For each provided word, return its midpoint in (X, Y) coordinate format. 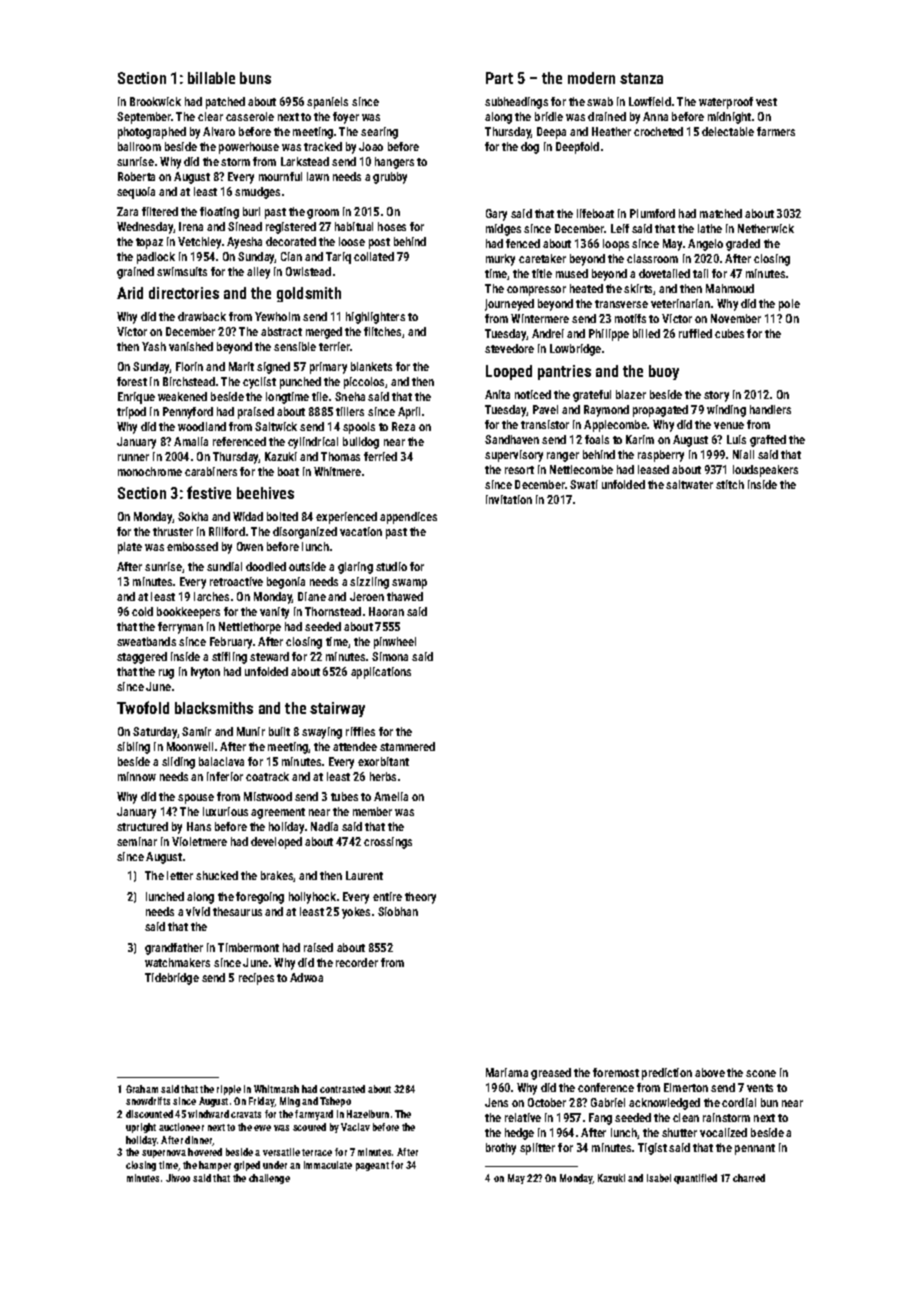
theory (420, 898)
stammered (407, 746)
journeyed (509, 305)
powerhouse (249, 148)
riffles (360, 731)
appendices (408, 518)
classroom (652, 258)
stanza (641, 78)
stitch (730, 484)
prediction (667, 1074)
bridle (549, 116)
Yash (154, 346)
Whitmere (337, 471)
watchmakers (177, 962)
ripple (229, 1090)
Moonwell (190, 746)
